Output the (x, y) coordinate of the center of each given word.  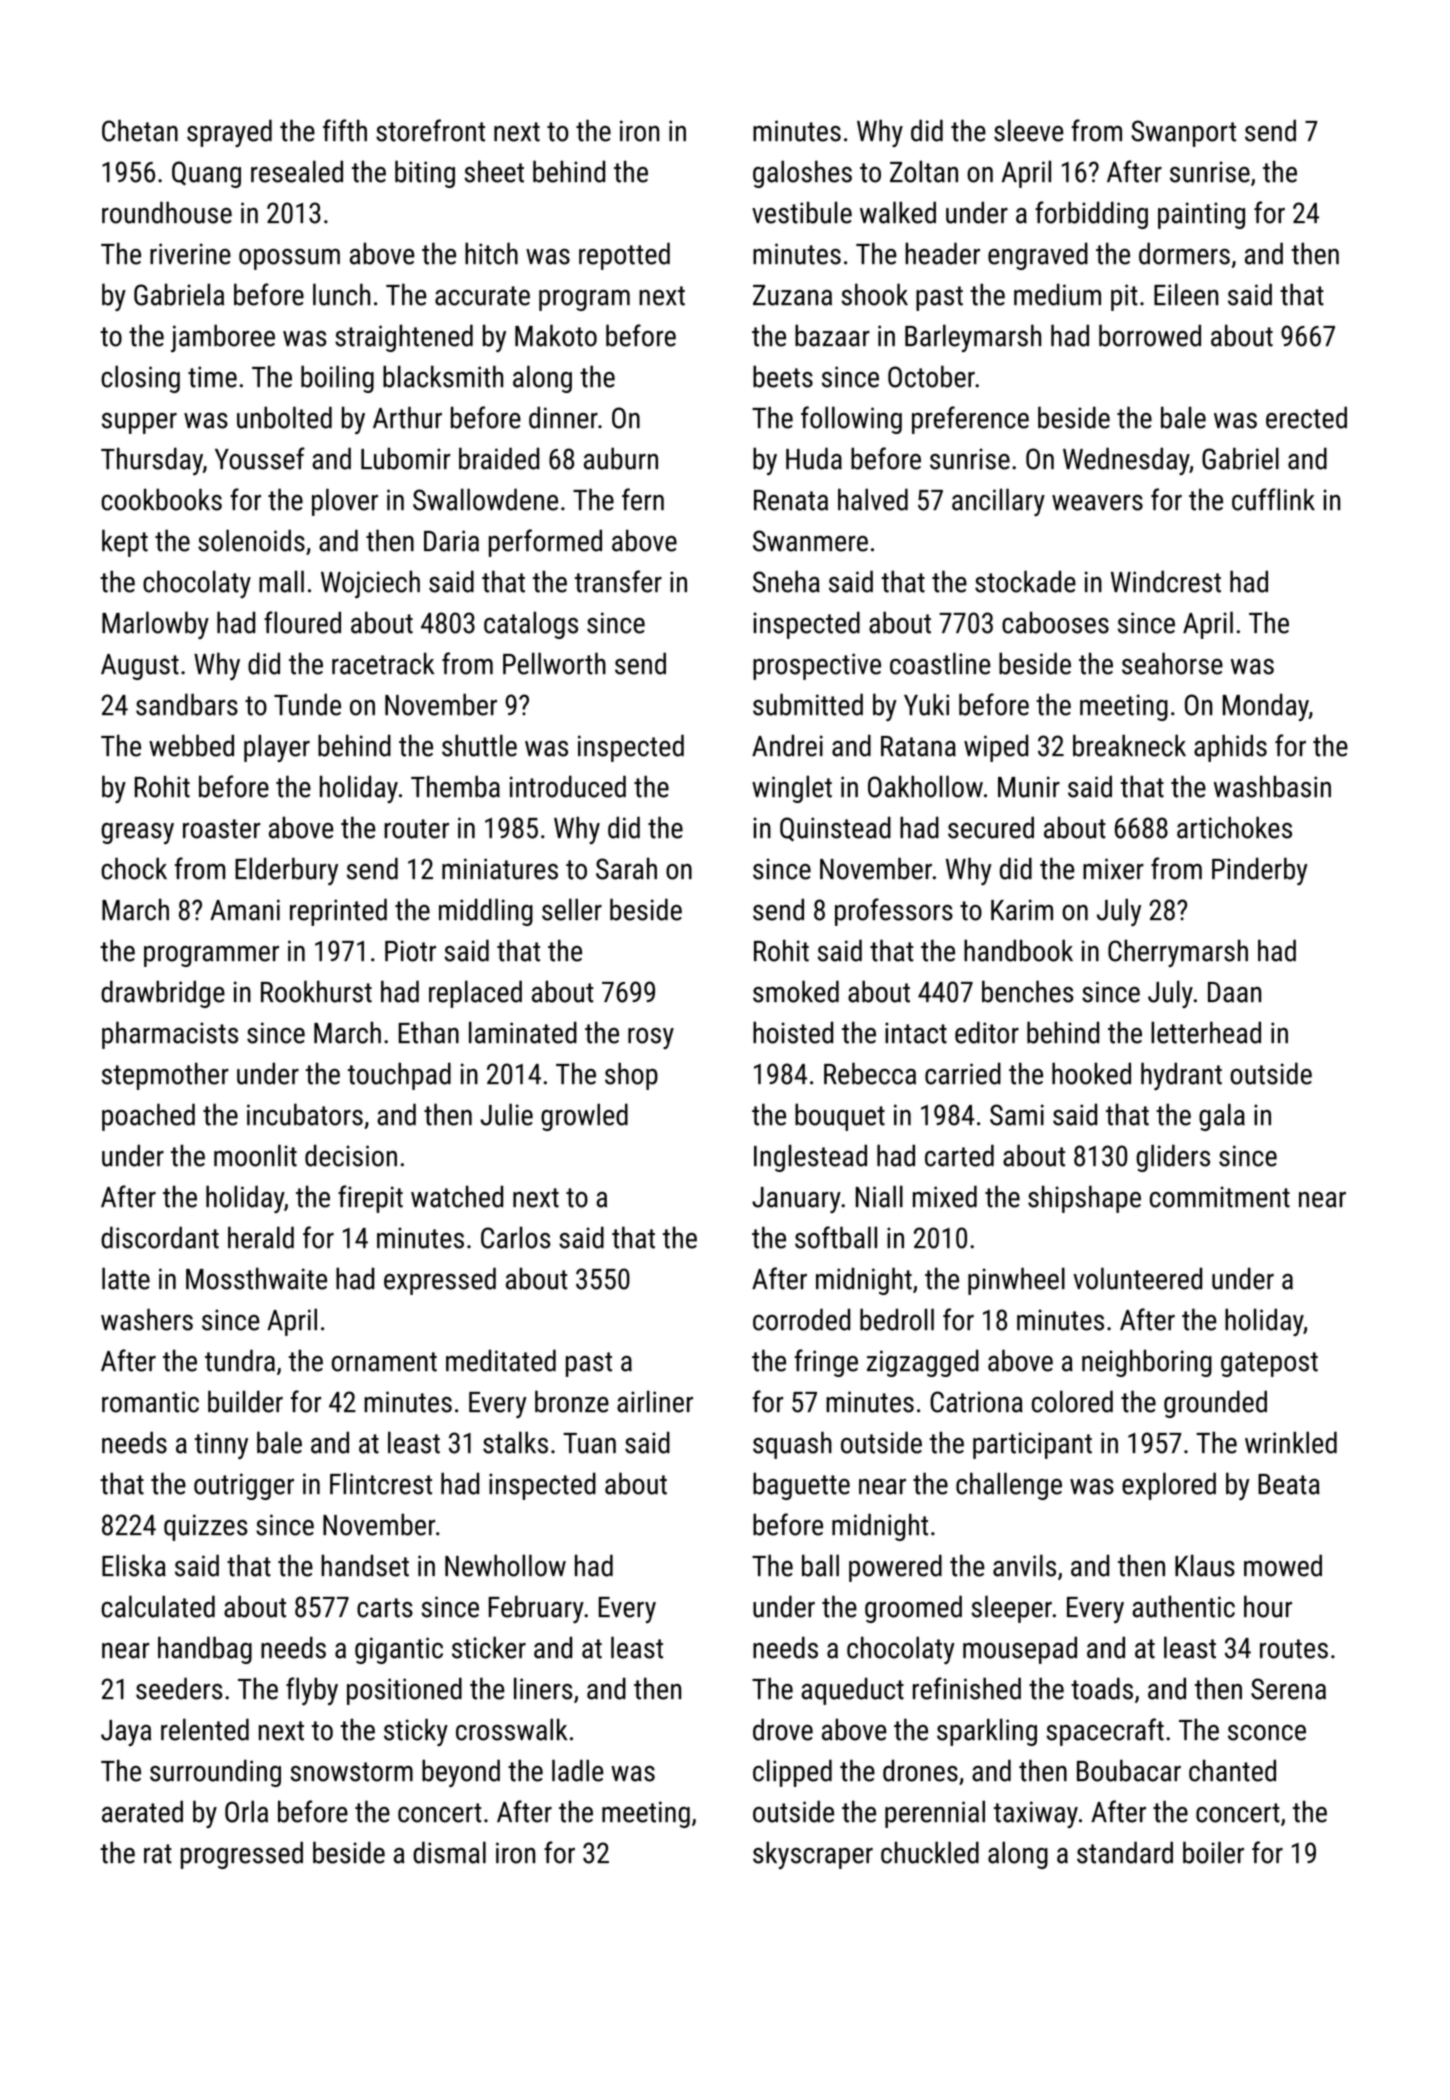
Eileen (1186, 294)
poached (148, 1117)
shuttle (479, 745)
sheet (494, 171)
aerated (142, 1811)
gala (1222, 1117)
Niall (879, 1196)
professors (894, 912)
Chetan (140, 130)
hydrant (1181, 1076)
